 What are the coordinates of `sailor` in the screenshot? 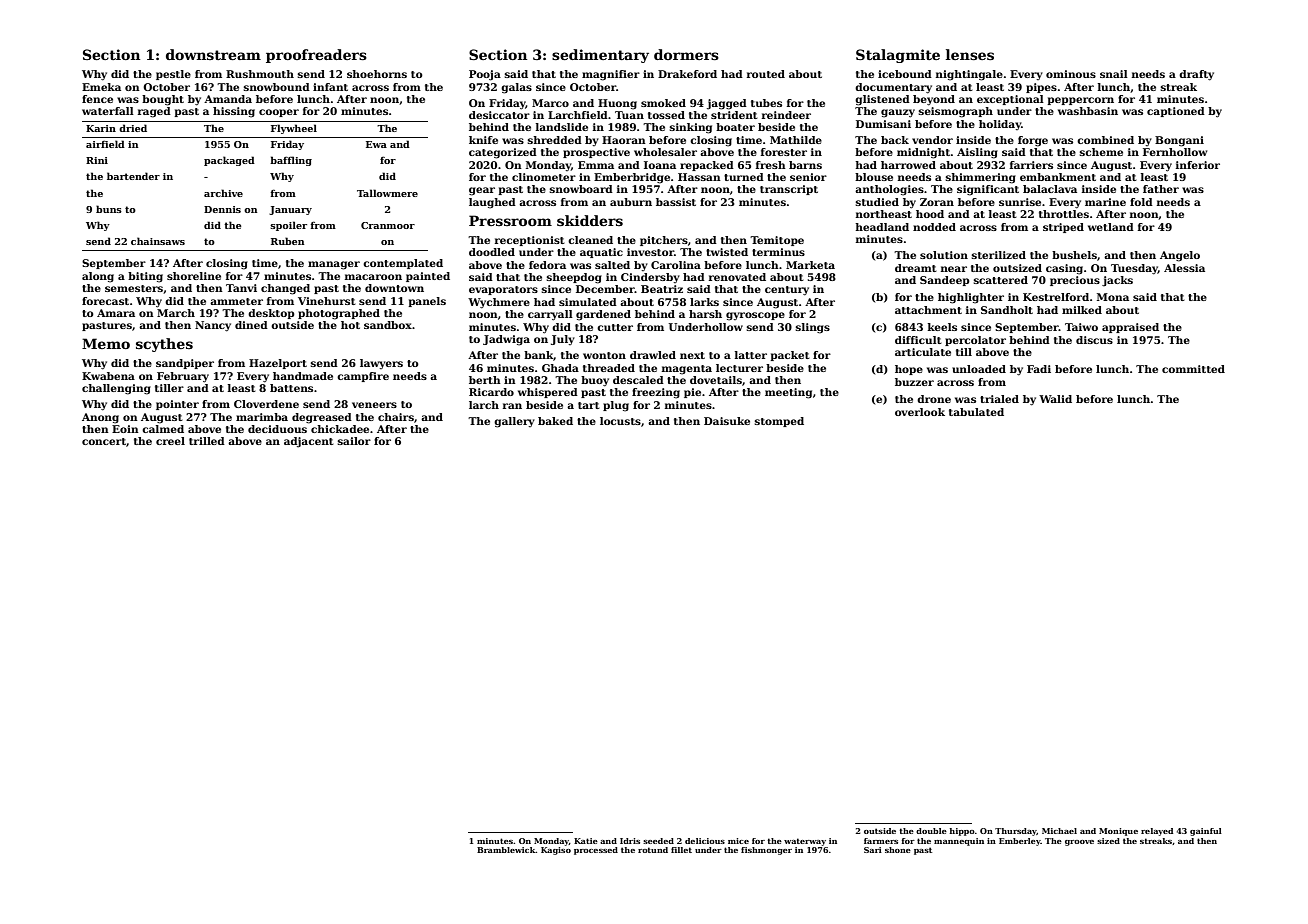 It's located at (354, 441).
